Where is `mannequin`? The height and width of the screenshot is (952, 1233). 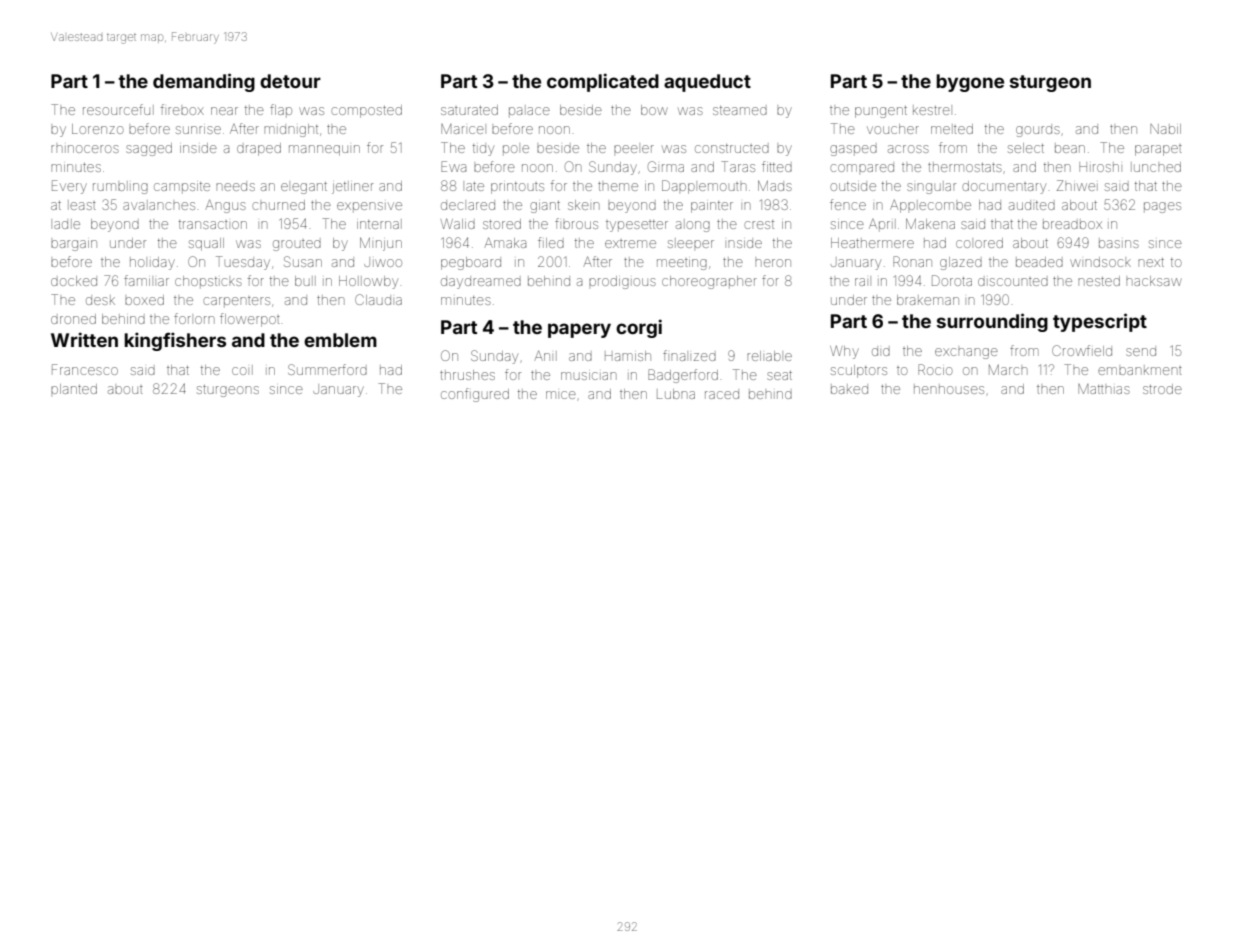 mannequin is located at coordinates (324, 150).
